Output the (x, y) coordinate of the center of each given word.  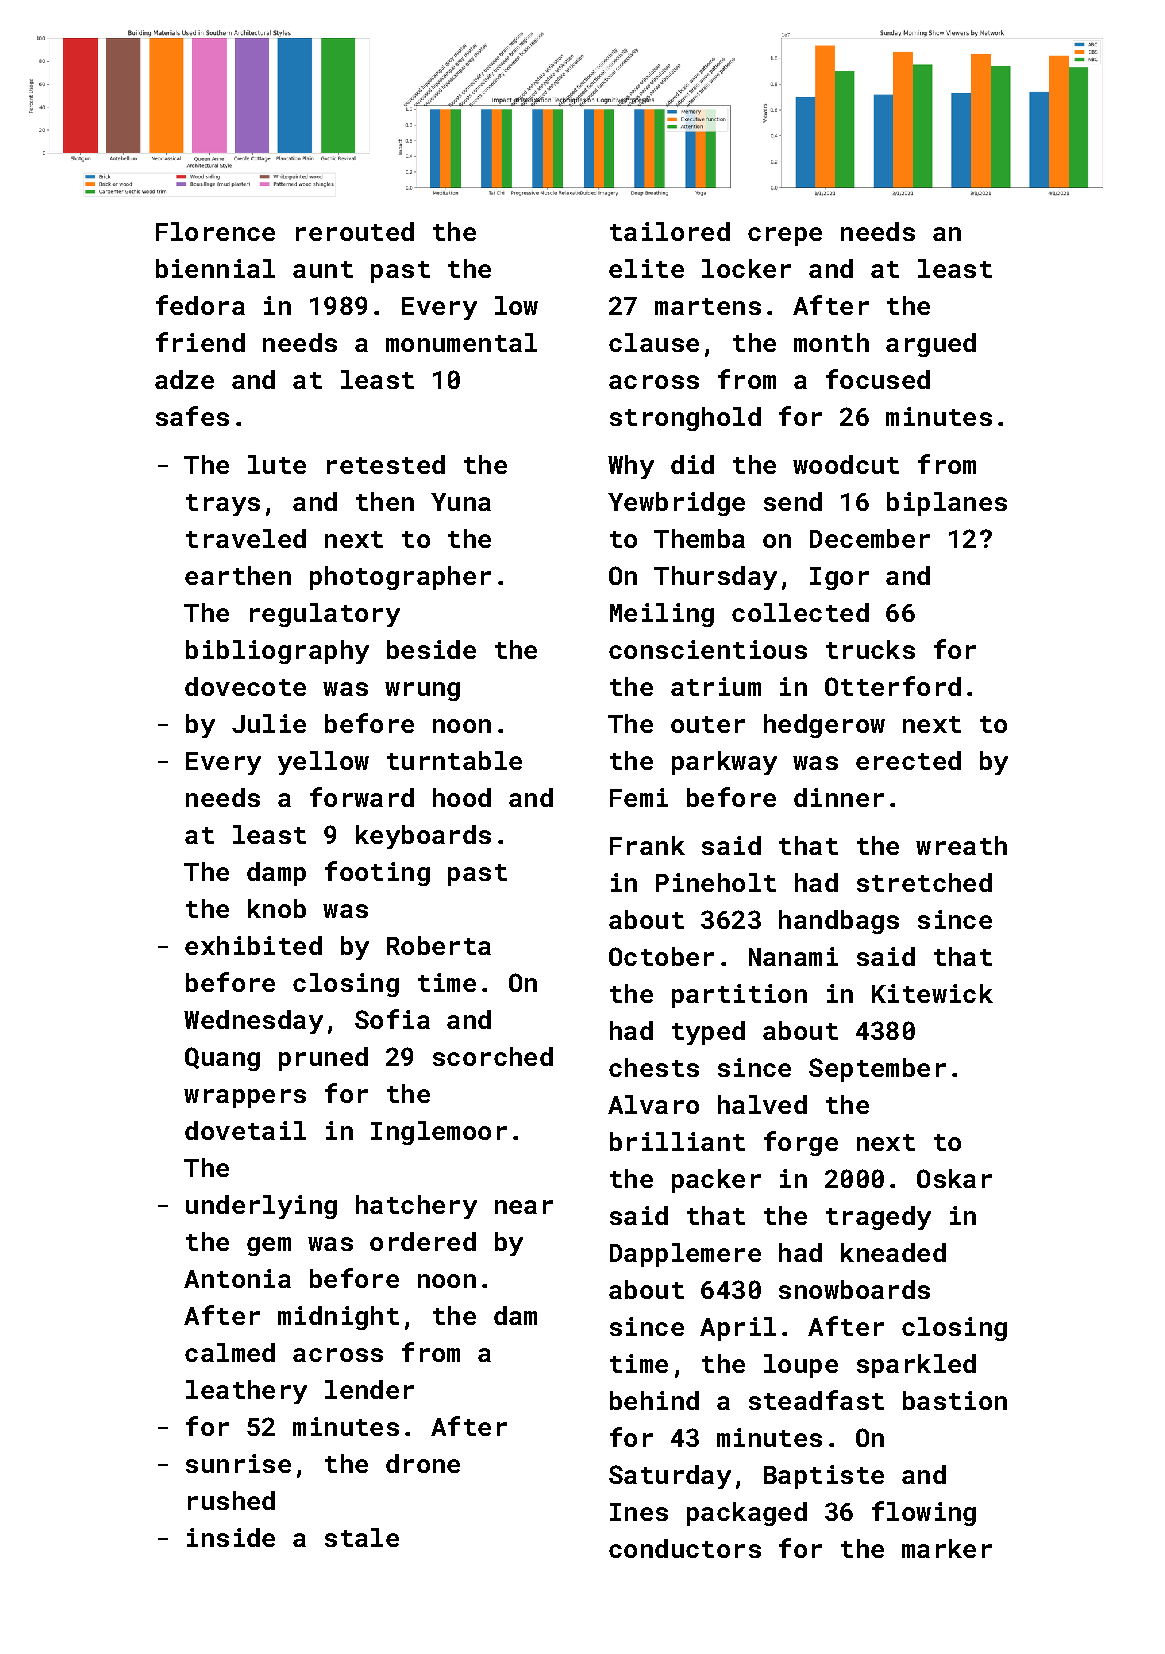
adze (184, 379)
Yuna (461, 502)
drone (423, 1463)
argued (931, 345)
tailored (670, 231)
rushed (231, 1500)
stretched (924, 882)
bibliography (277, 652)
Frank (647, 845)
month (831, 342)
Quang (222, 1059)
